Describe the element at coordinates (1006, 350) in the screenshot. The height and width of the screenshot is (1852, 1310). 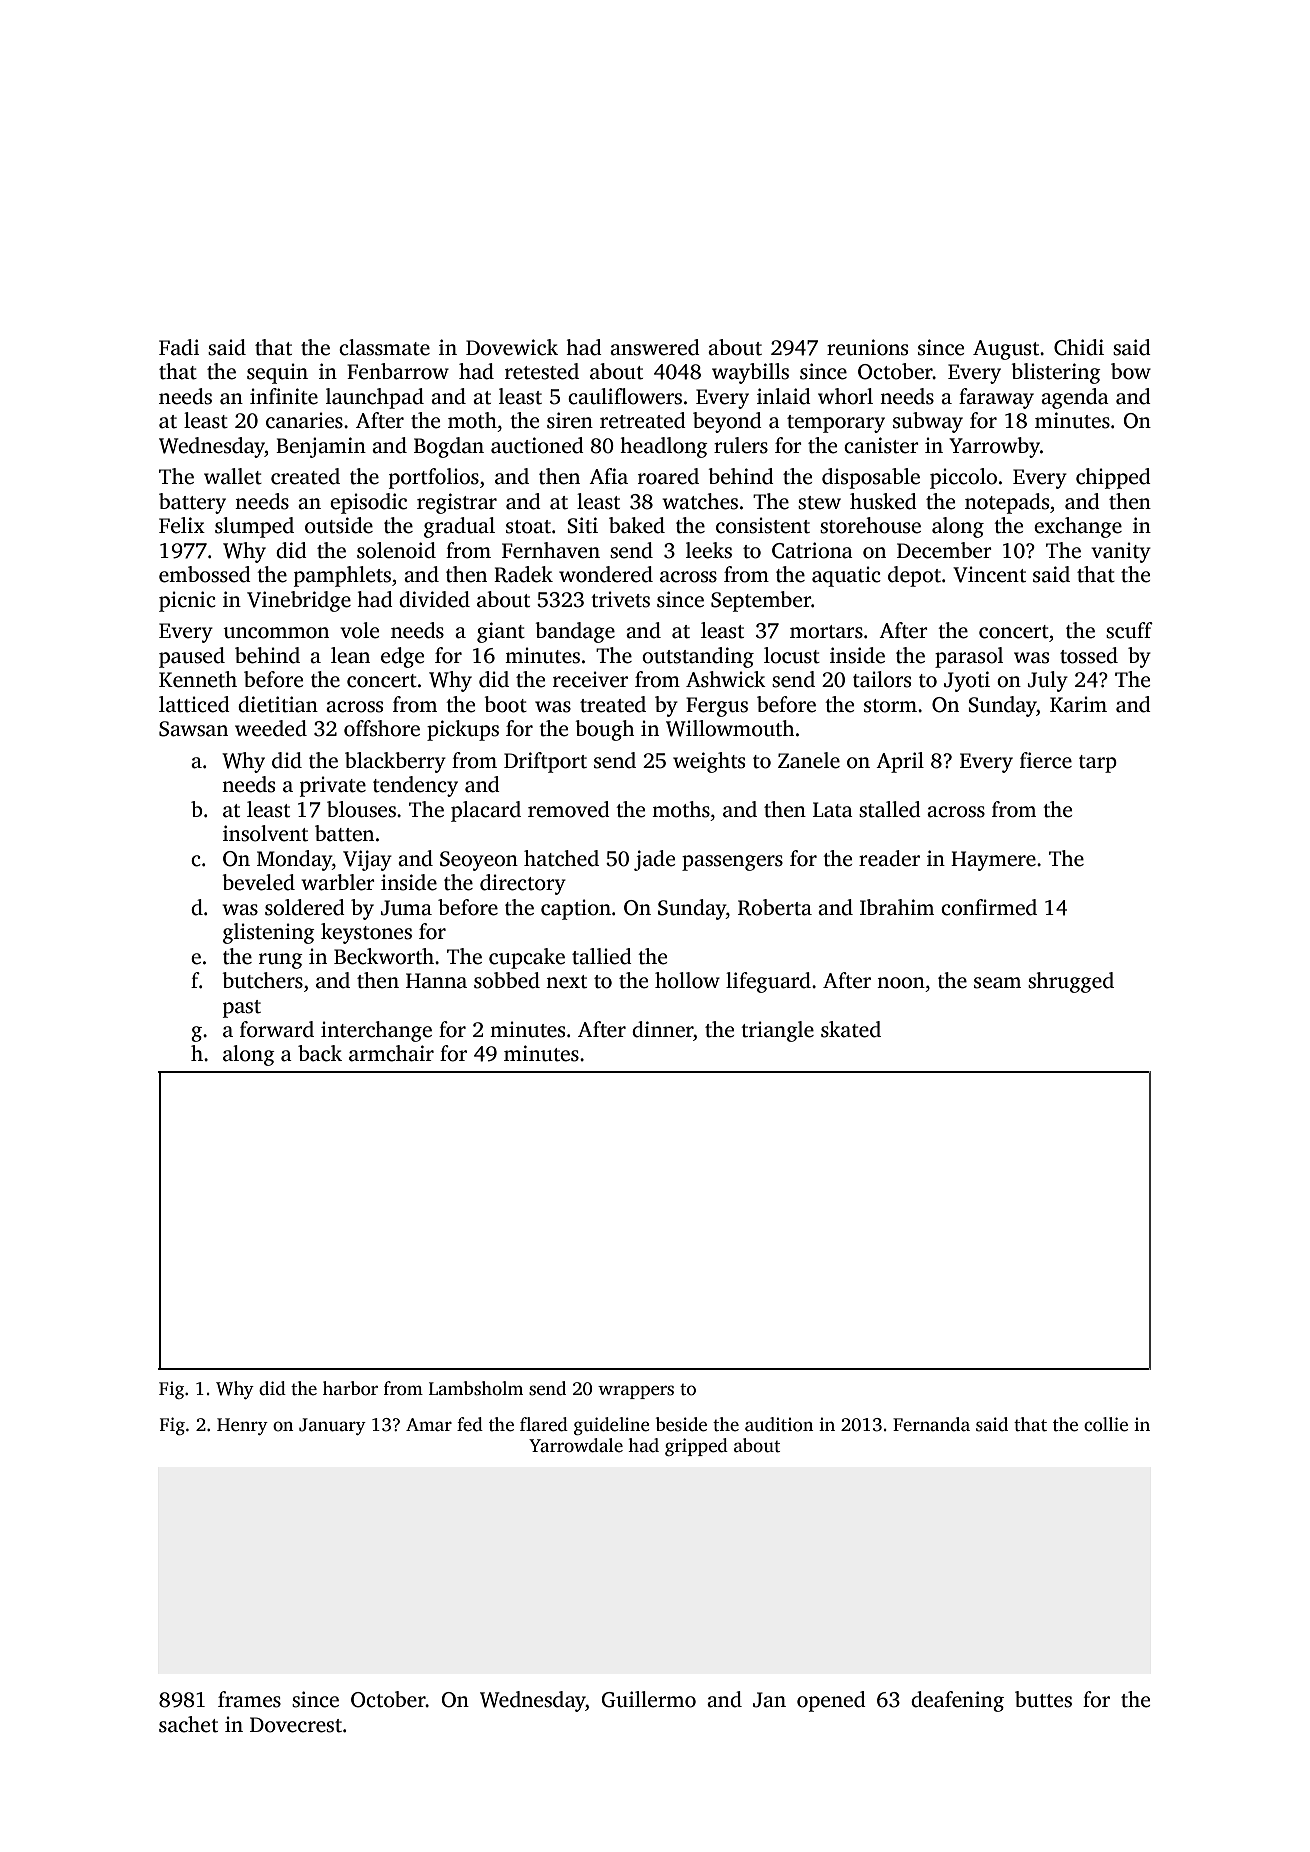
I see `August` at that location.
